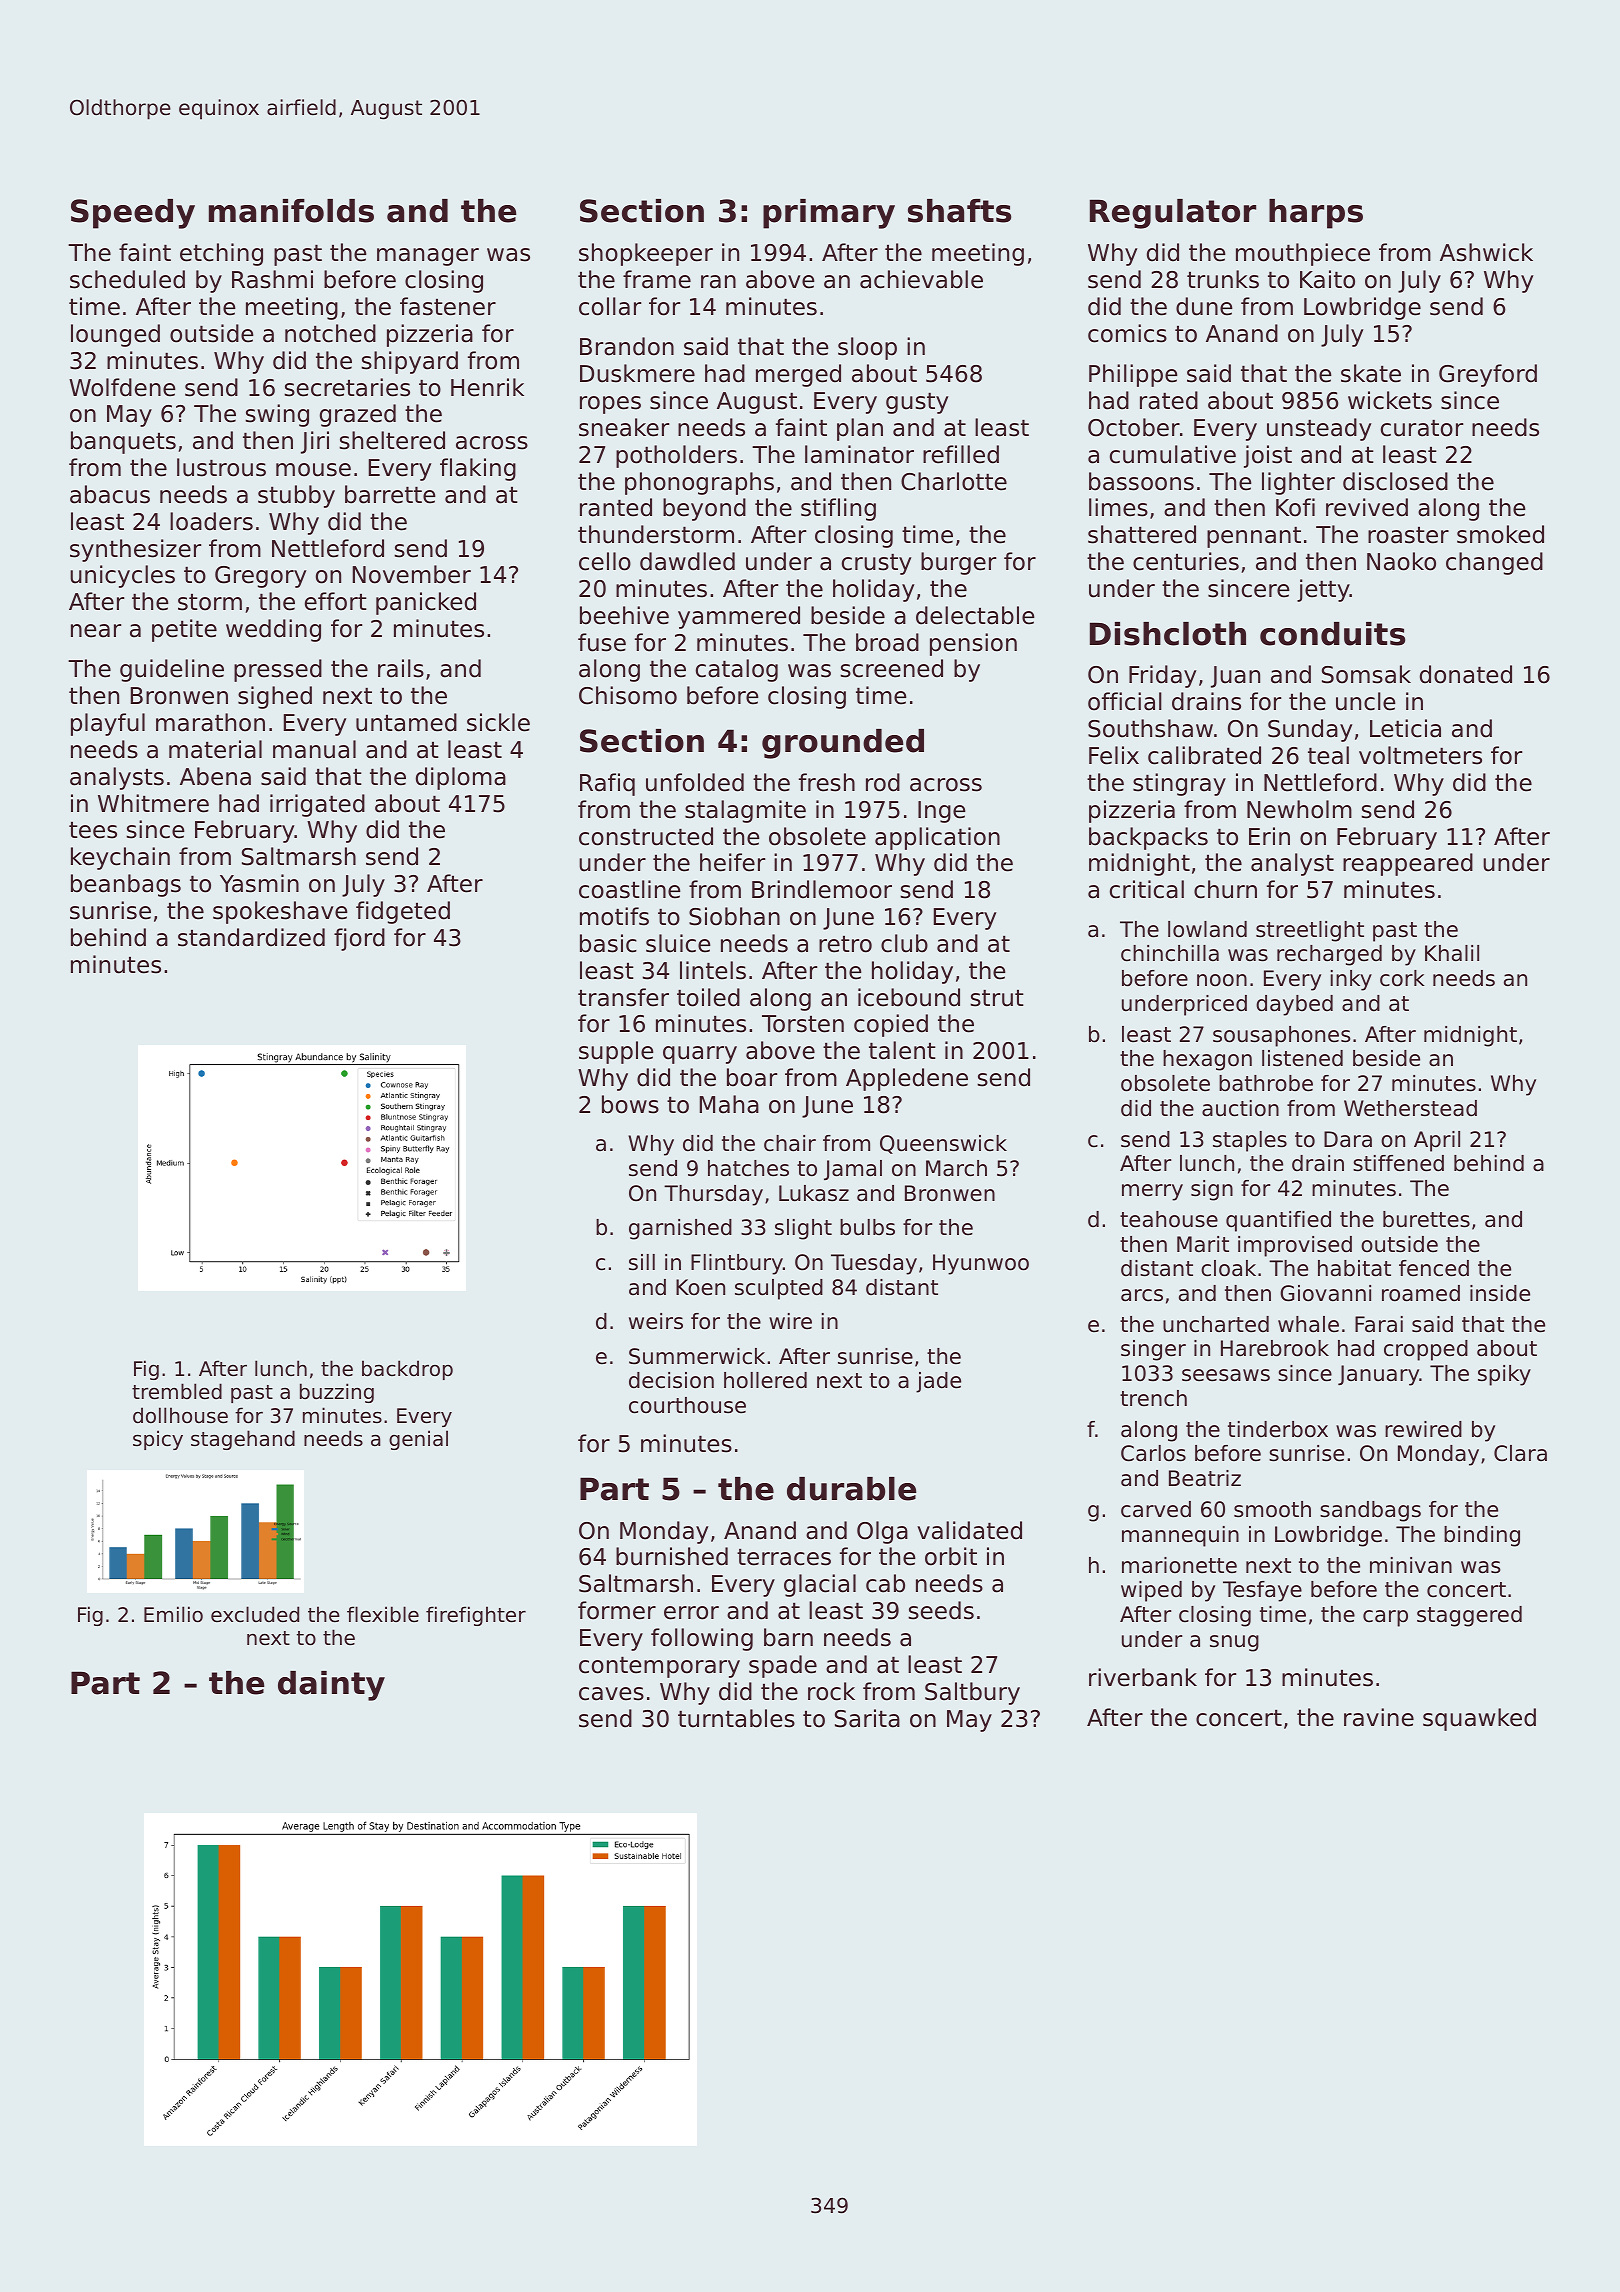  What do you see at coordinates (331, 1686) in the image?
I see `dainty` at bounding box center [331, 1686].
